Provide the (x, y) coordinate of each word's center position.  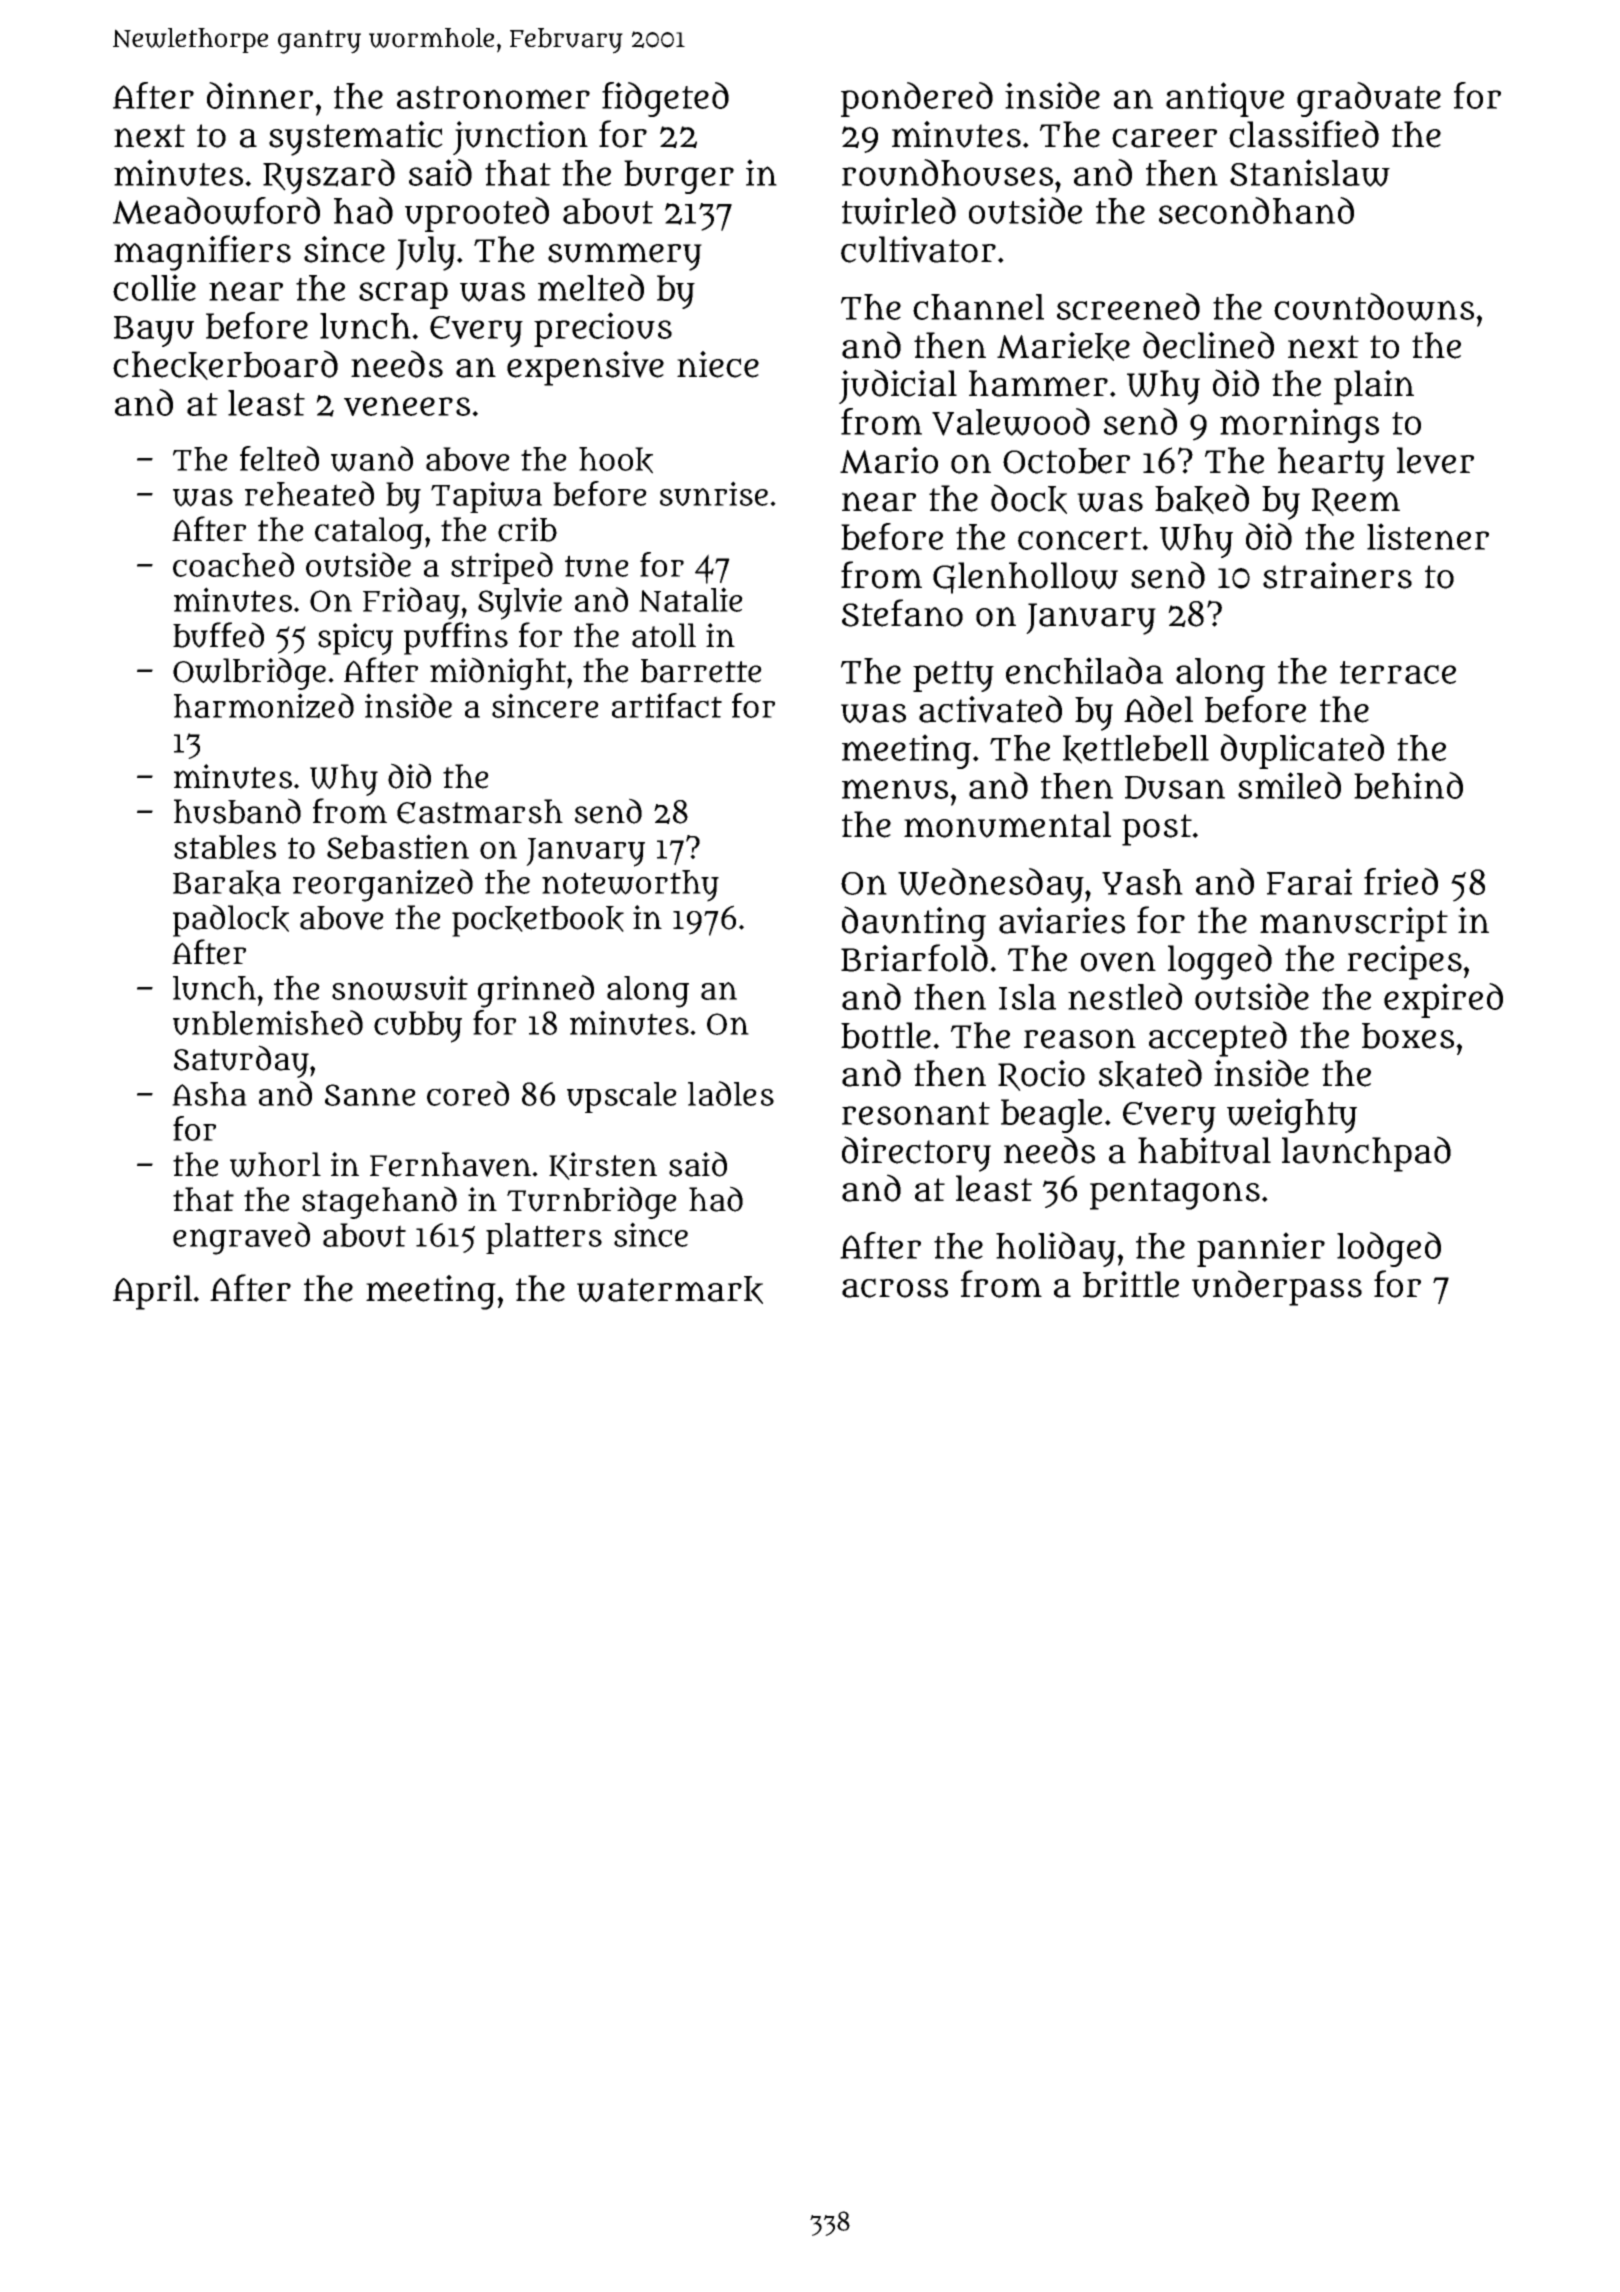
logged (1220, 962)
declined (1208, 345)
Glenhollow (1025, 578)
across (895, 1288)
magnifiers (202, 253)
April (152, 1292)
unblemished (268, 1022)
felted (279, 458)
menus (895, 789)
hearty (1331, 464)
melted (591, 287)
